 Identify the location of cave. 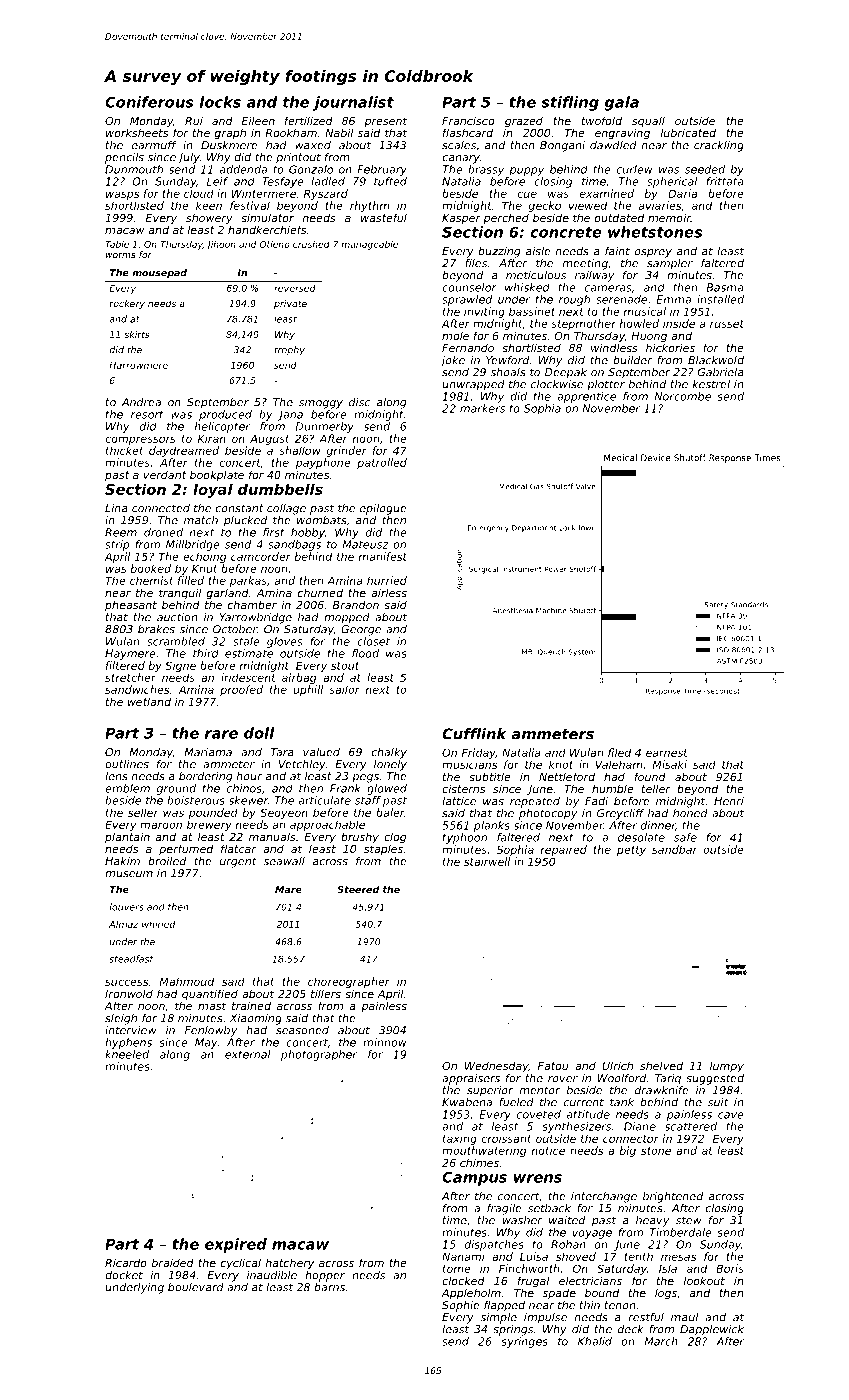
(731, 1115).
